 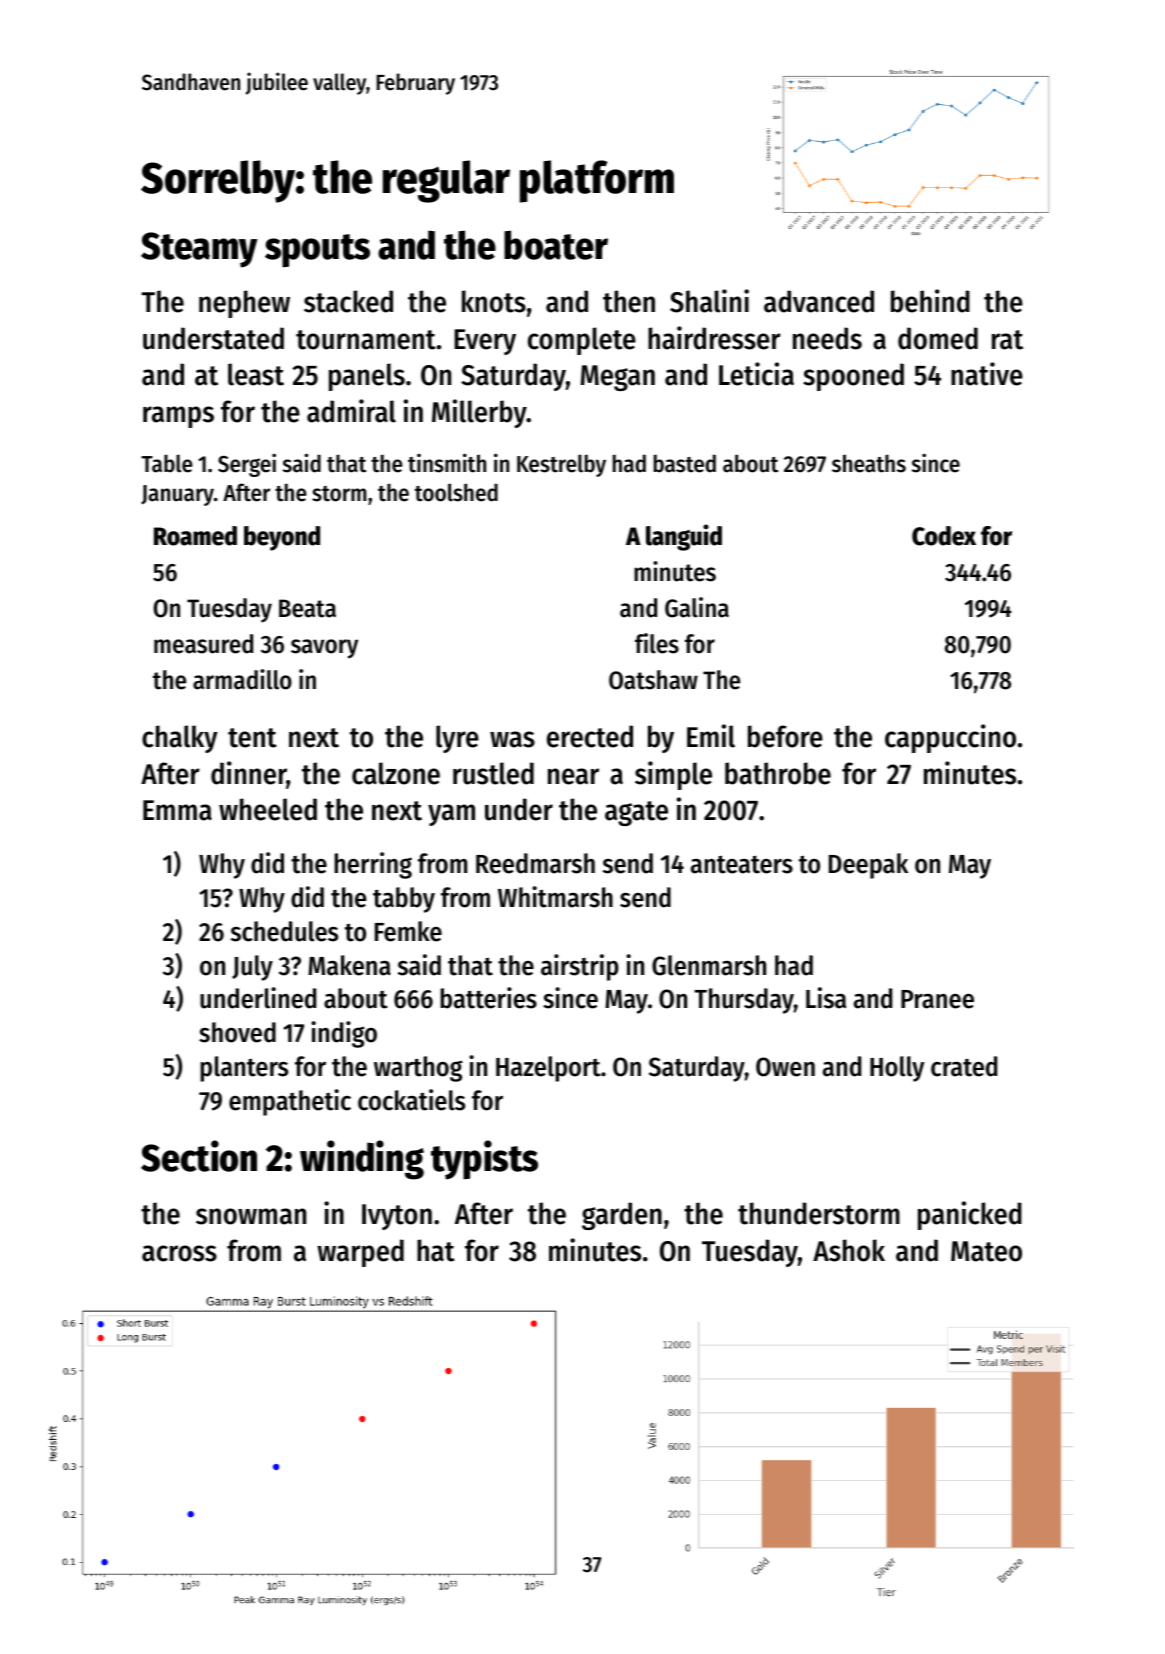 I want to click on Beata, so click(x=307, y=608).
